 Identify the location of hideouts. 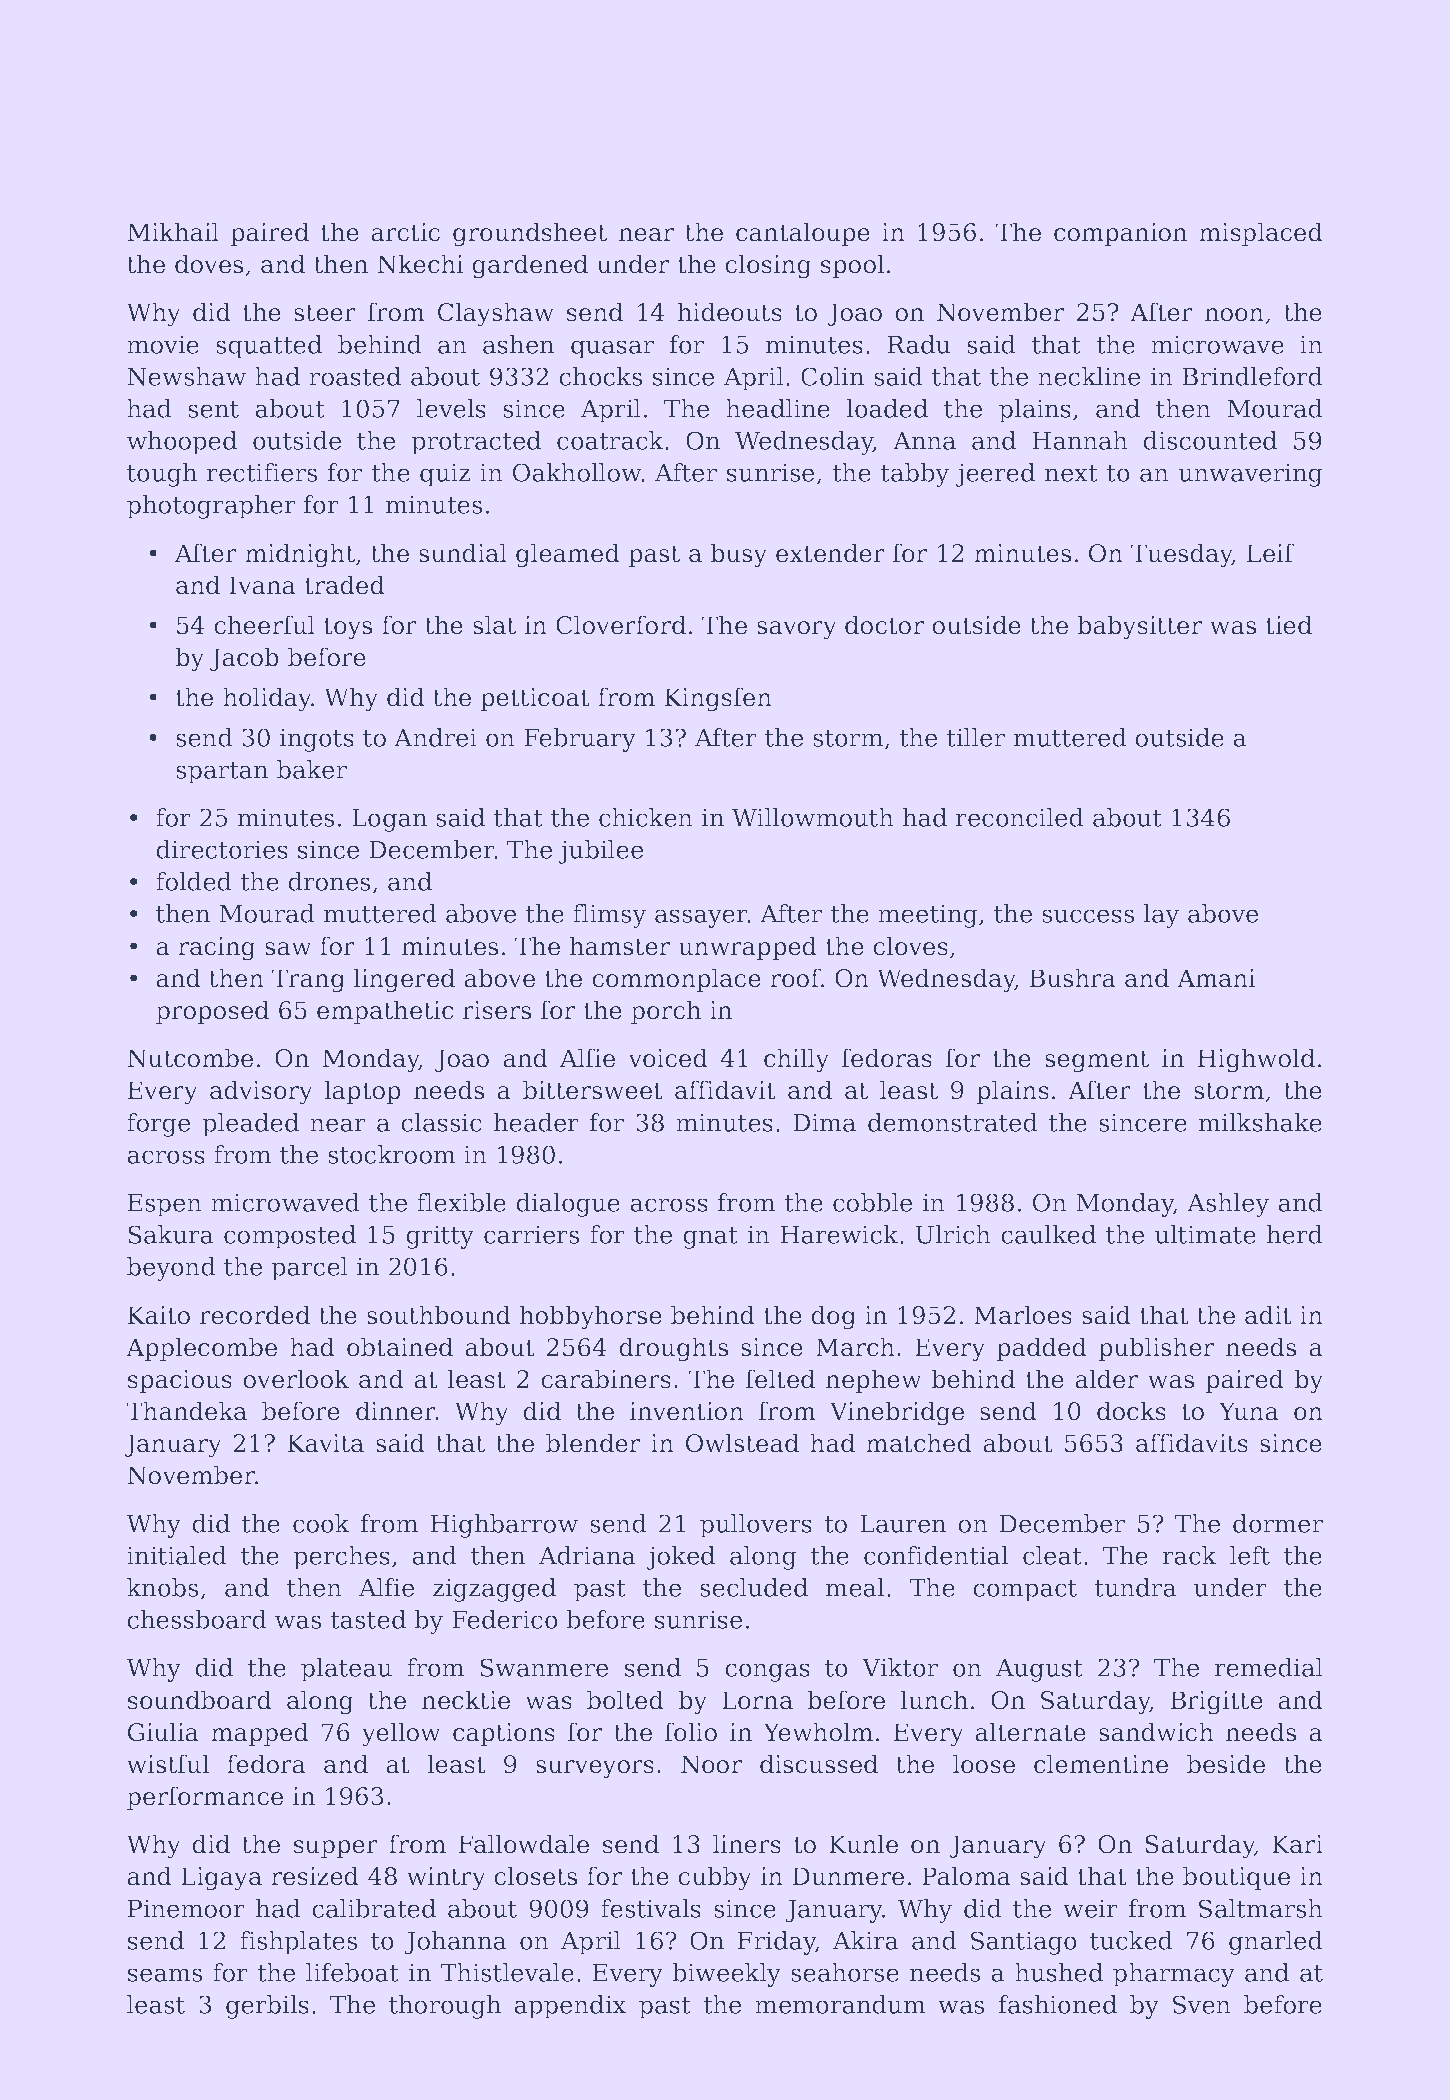
(730, 312).
